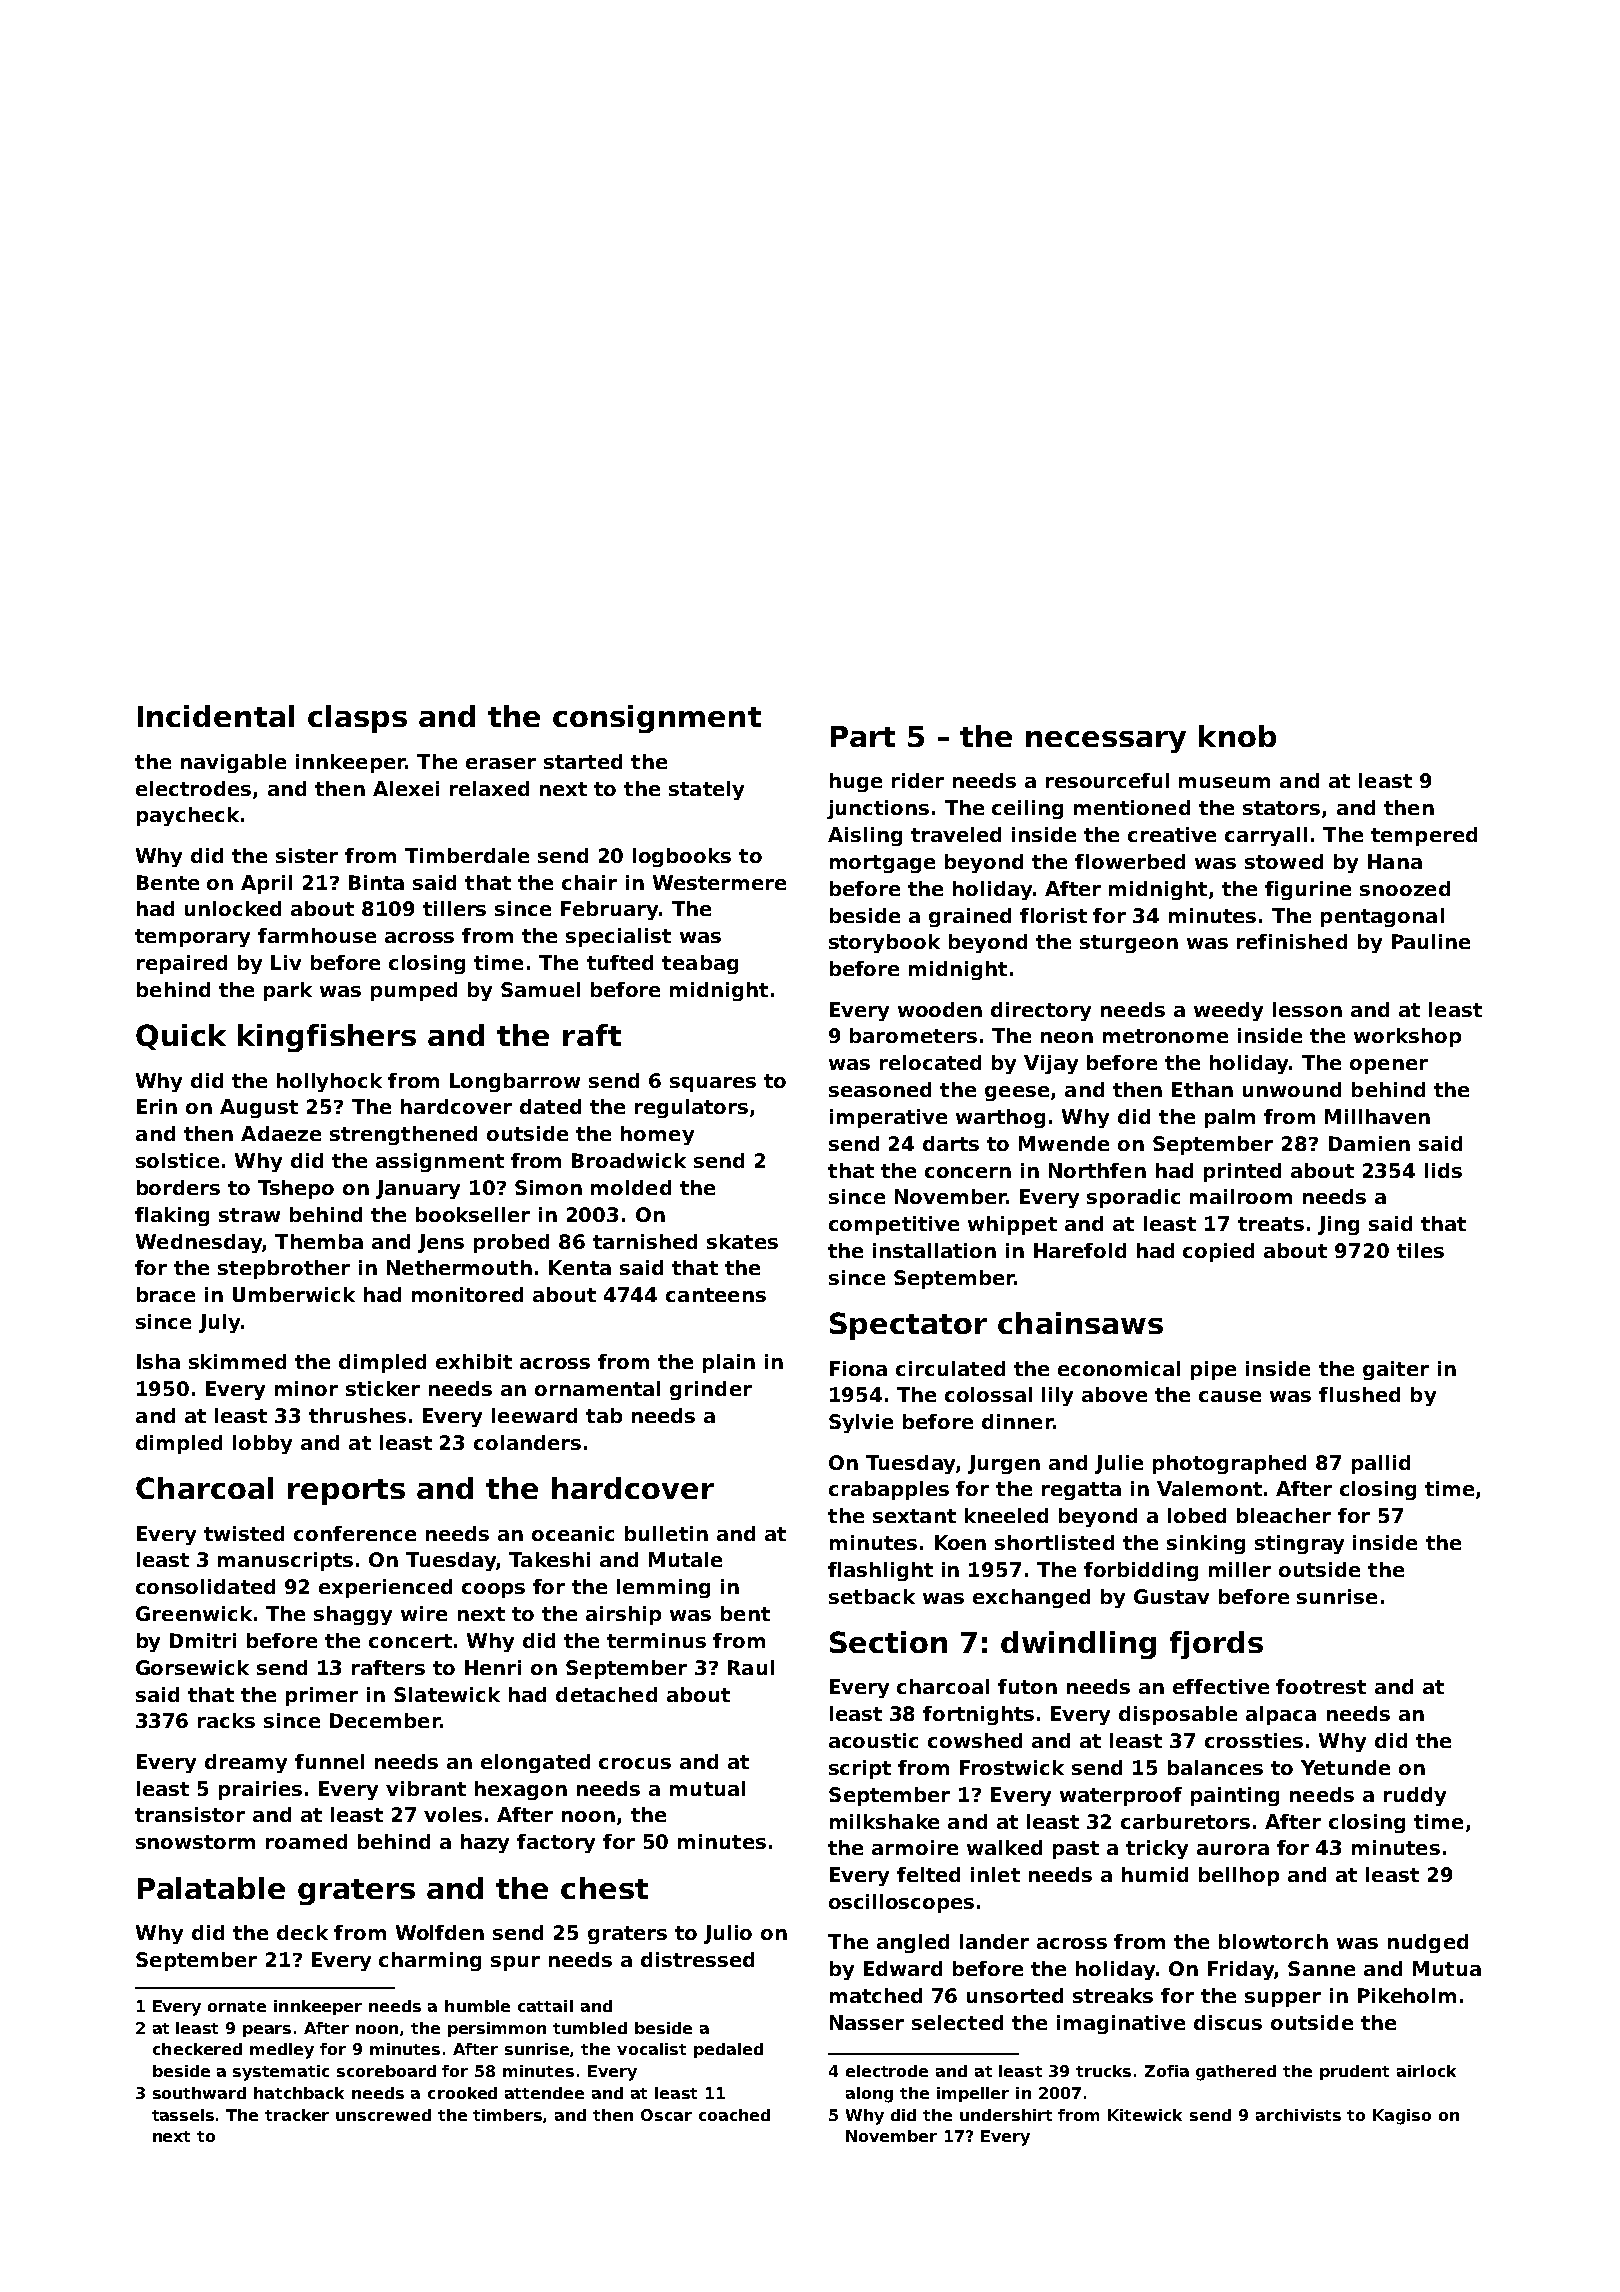 The image size is (1620, 2292). I want to click on acoustic, so click(873, 1740).
